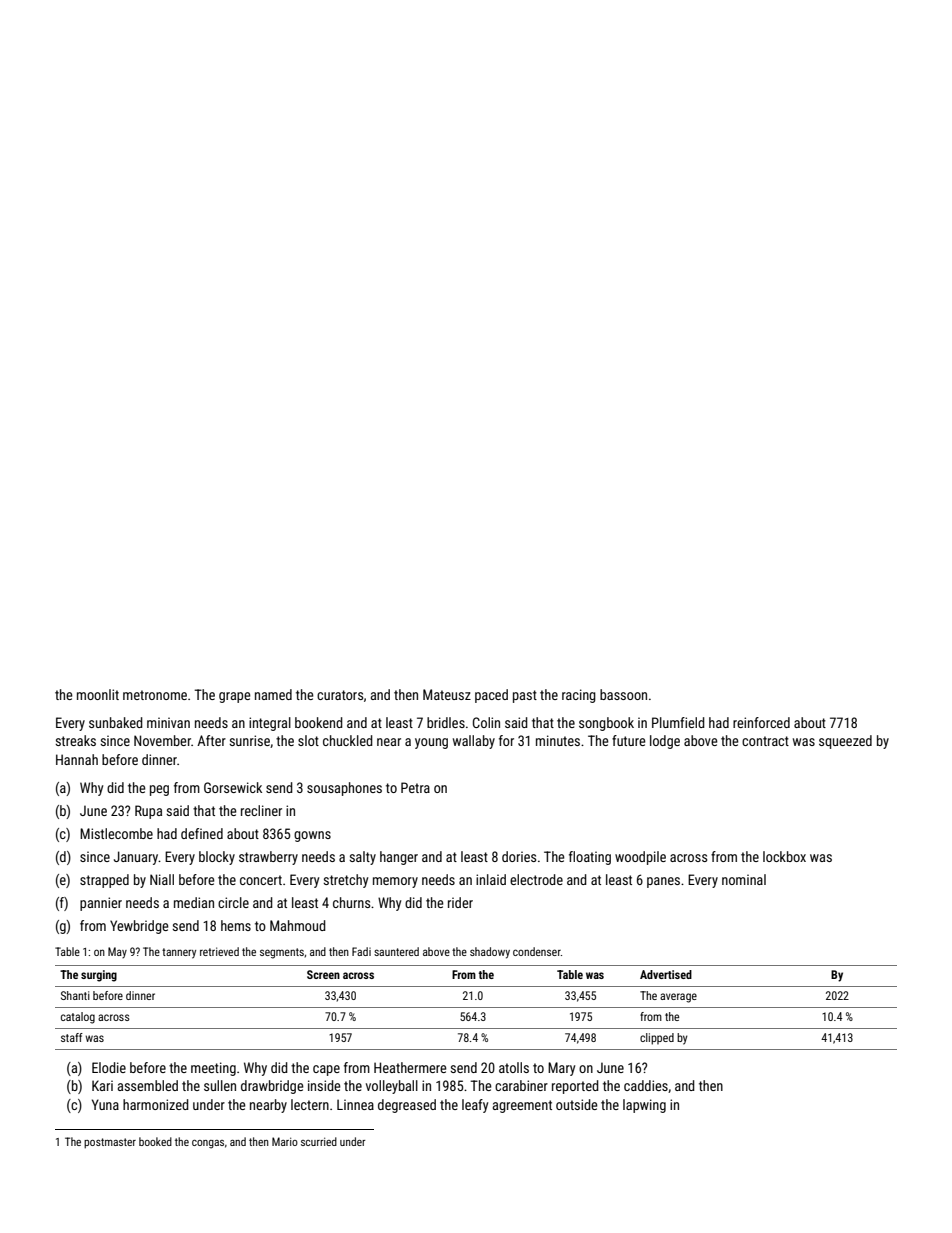 This screenshot has width=952, height=1233. What do you see at coordinates (116, 833) in the screenshot?
I see `Mistlecombe` at bounding box center [116, 833].
